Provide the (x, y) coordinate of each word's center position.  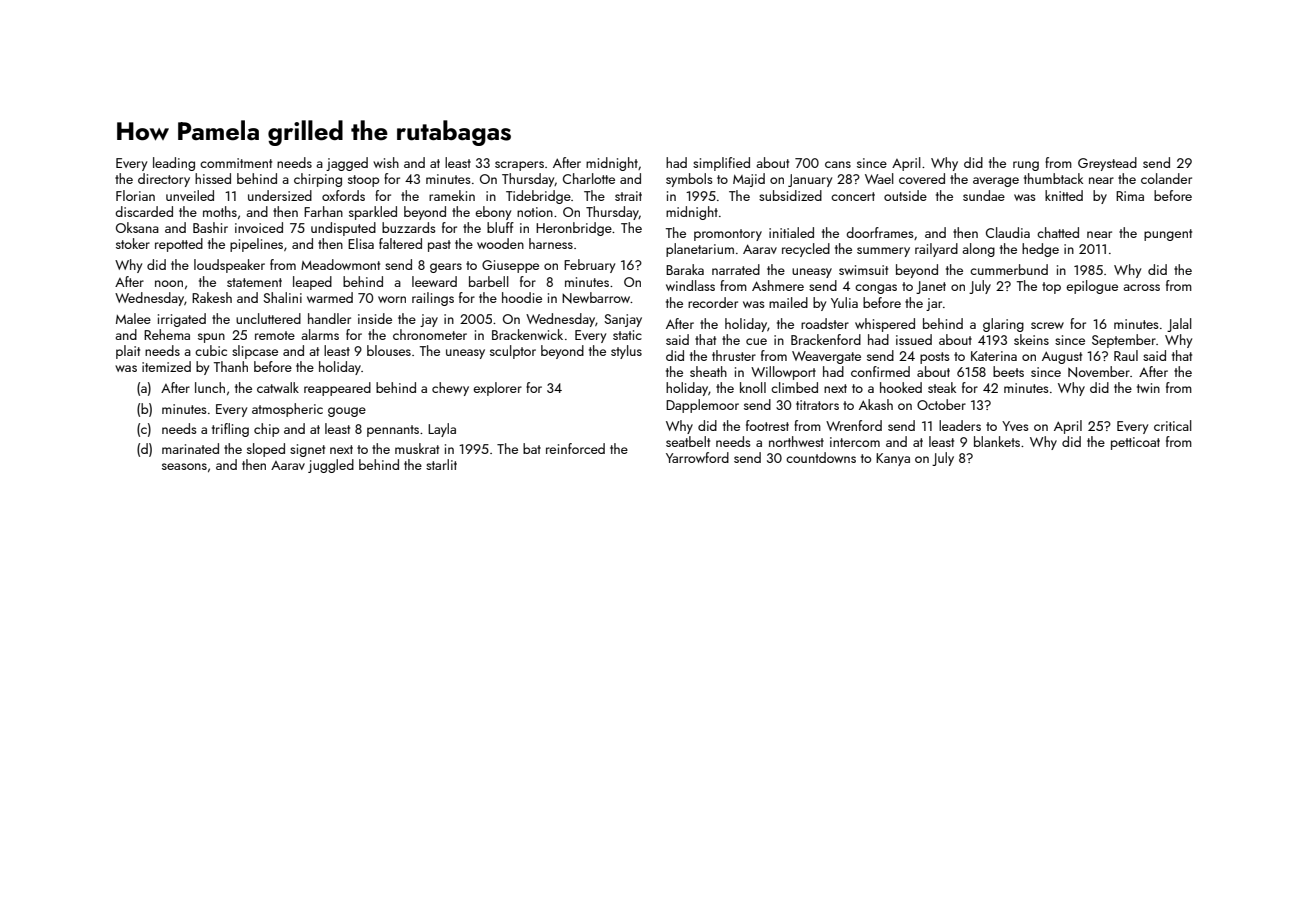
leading (174, 164)
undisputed (343, 229)
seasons (184, 466)
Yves (1015, 426)
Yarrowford (697, 457)
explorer (497, 389)
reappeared (337, 389)
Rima (1130, 196)
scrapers (519, 166)
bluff (500, 227)
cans (838, 164)
